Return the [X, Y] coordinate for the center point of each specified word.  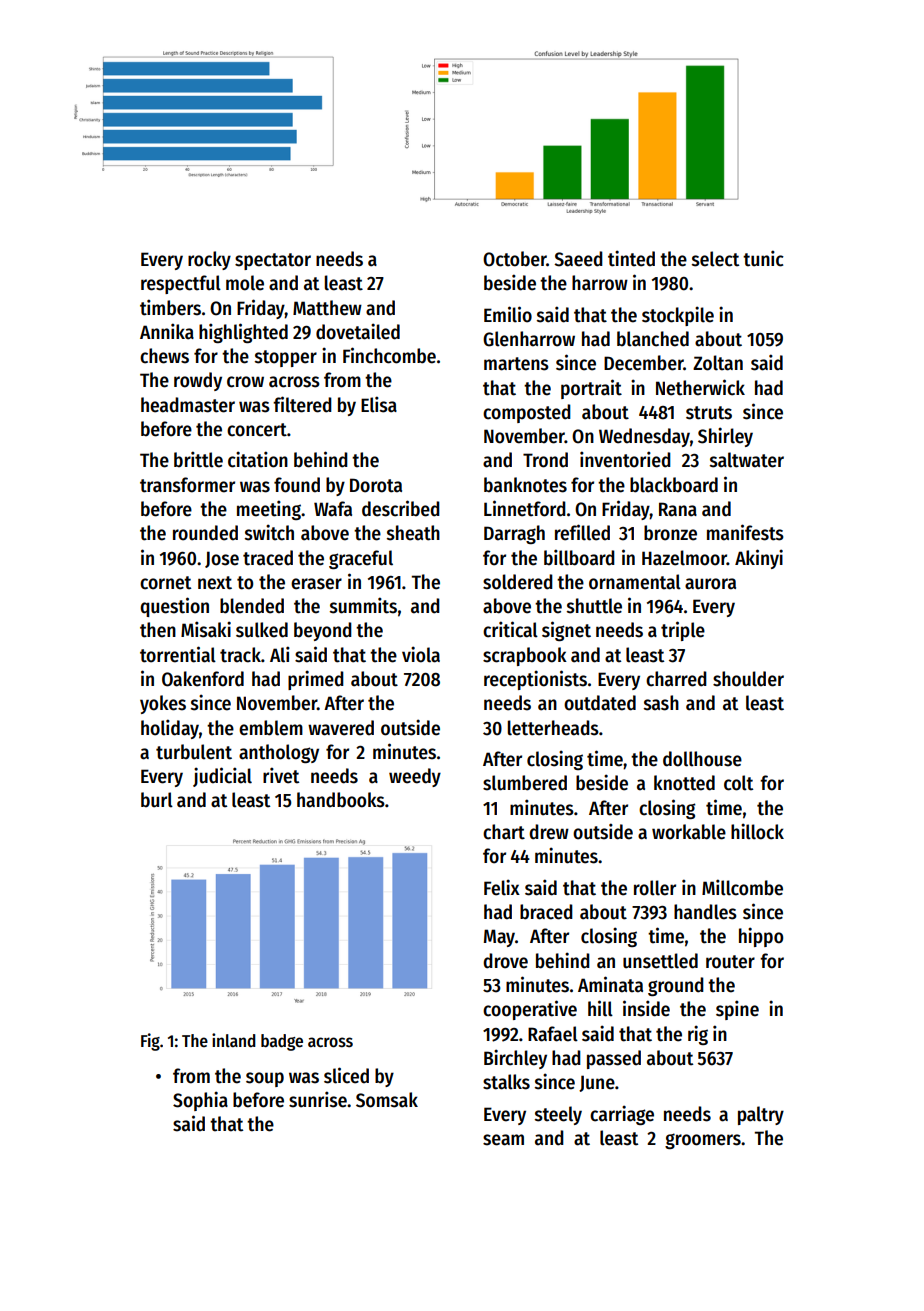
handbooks [341, 800]
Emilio [508, 314]
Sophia [200, 1101]
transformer [187, 485]
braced [546, 912]
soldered [518, 582]
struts [709, 413]
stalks [506, 1082]
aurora [710, 584]
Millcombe [742, 887]
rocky [209, 260]
